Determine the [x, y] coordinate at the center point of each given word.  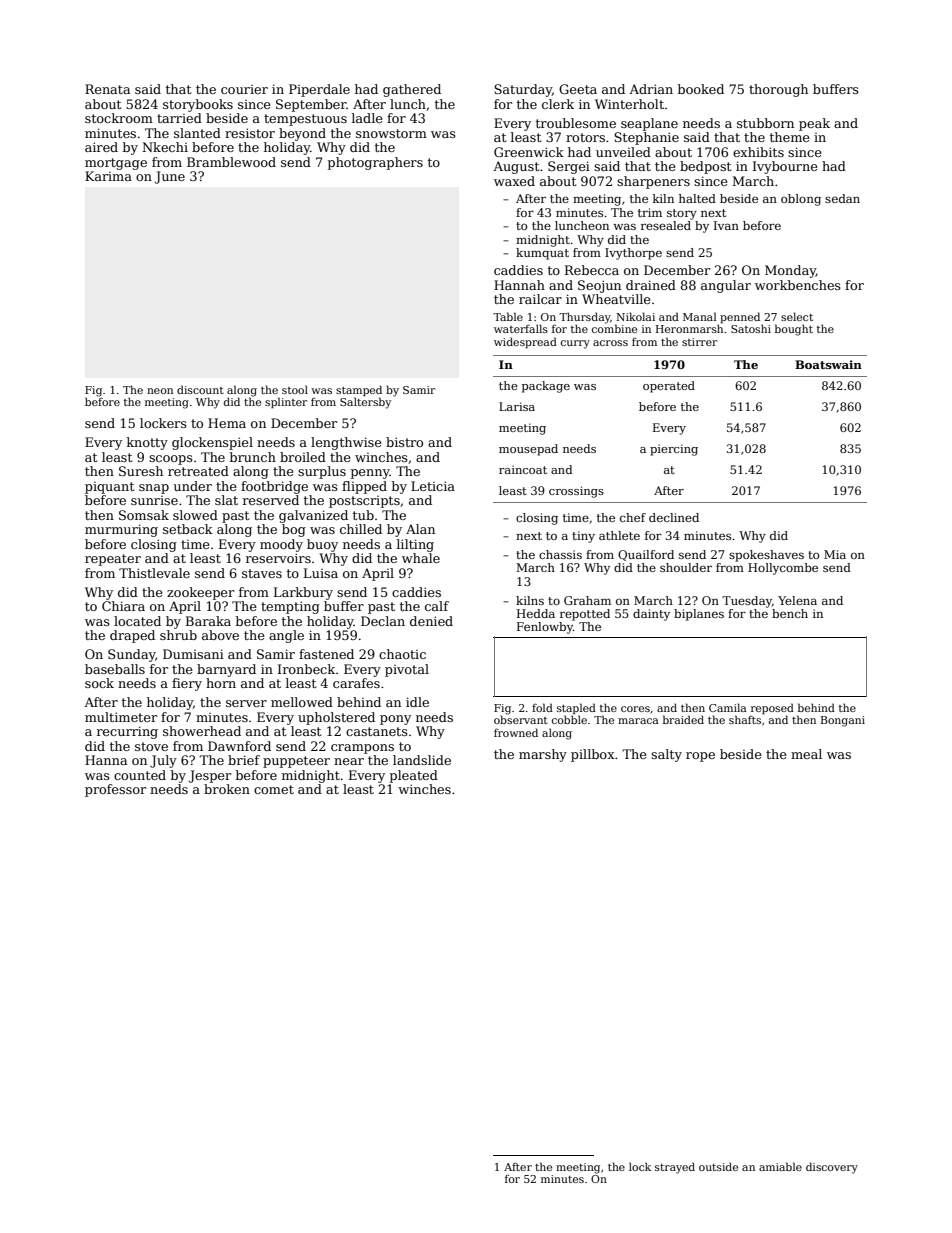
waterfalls [521, 328]
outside [718, 1166]
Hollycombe [783, 569]
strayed [675, 1168]
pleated [414, 776]
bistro [404, 442]
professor [115, 790]
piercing [674, 450]
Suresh [141, 471]
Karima [108, 176]
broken [227, 789]
